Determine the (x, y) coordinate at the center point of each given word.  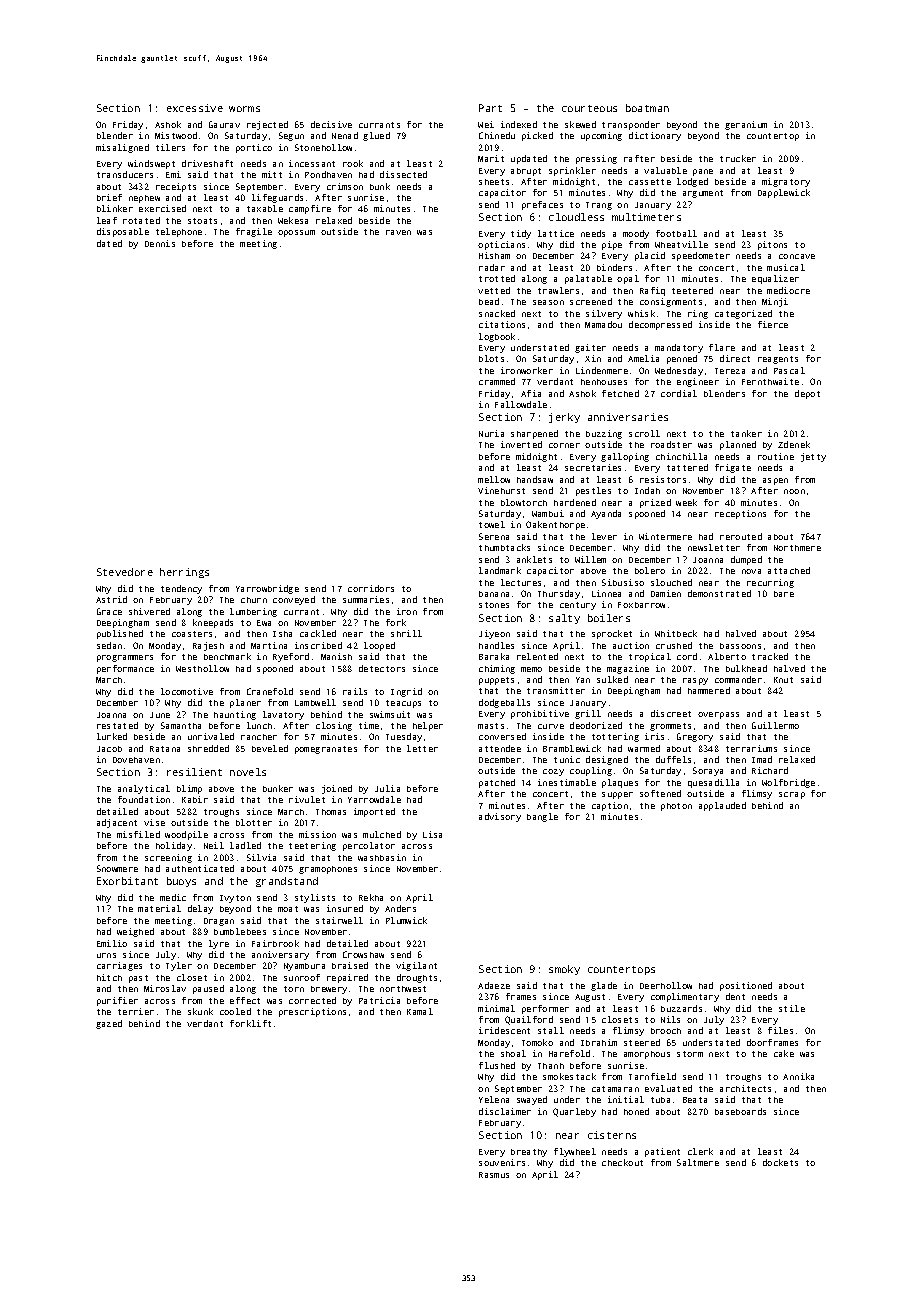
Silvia (261, 857)
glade (604, 986)
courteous (589, 108)
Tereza (730, 371)
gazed (109, 1024)
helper (428, 726)
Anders (400, 908)
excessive (195, 108)
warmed (644, 748)
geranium (746, 125)
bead (489, 301)
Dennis (160, 243)
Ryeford (291, 657)
